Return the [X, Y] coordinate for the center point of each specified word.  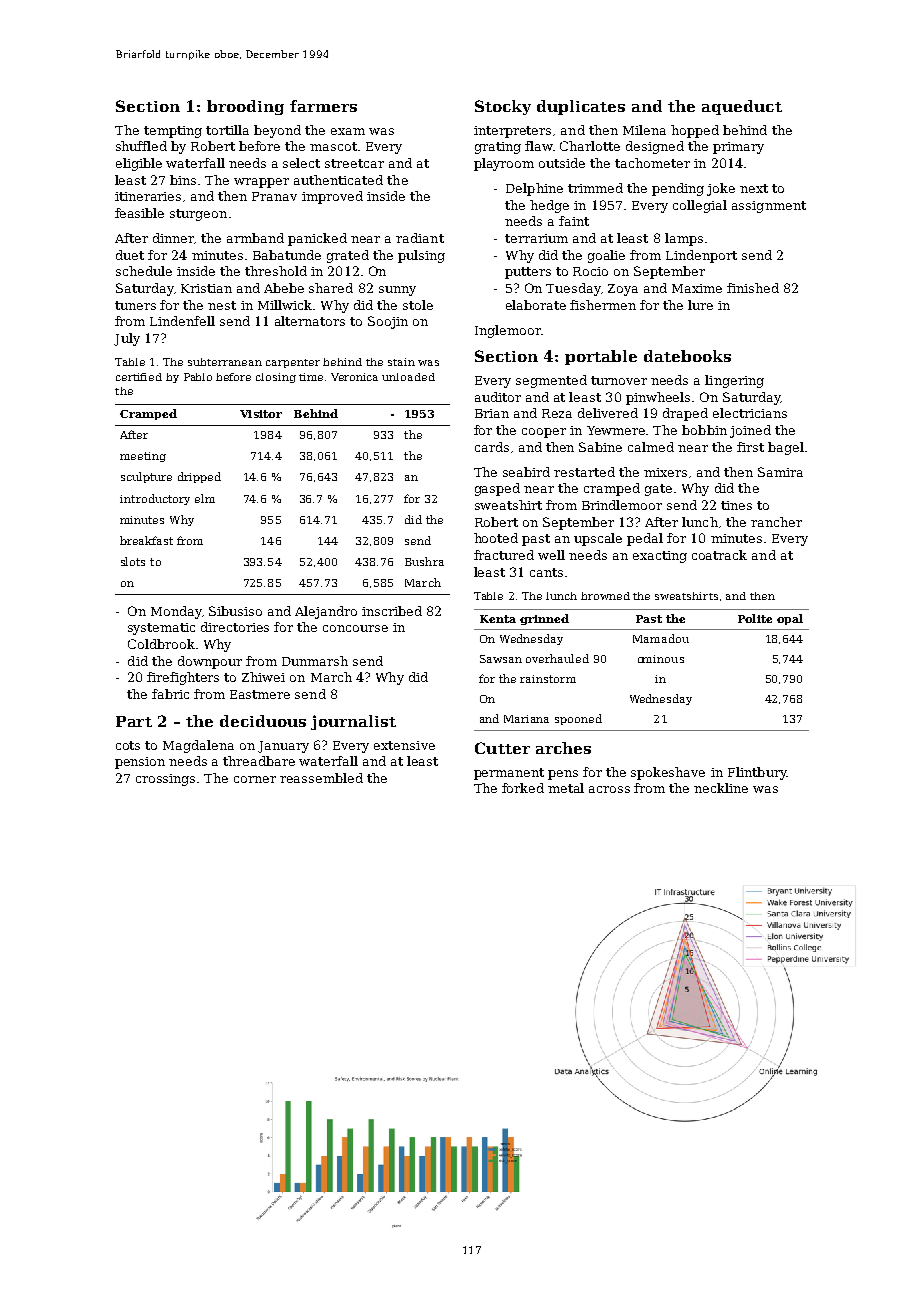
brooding [245, 107]
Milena [644, 130]
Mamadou [661, 638]
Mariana [526, 719]
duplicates [581, 107]
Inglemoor [508, 331]
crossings [165, 780]
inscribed [392, 611]
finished [753, 288]
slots [133, 561]
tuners [135, 305]
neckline [721, 788]
